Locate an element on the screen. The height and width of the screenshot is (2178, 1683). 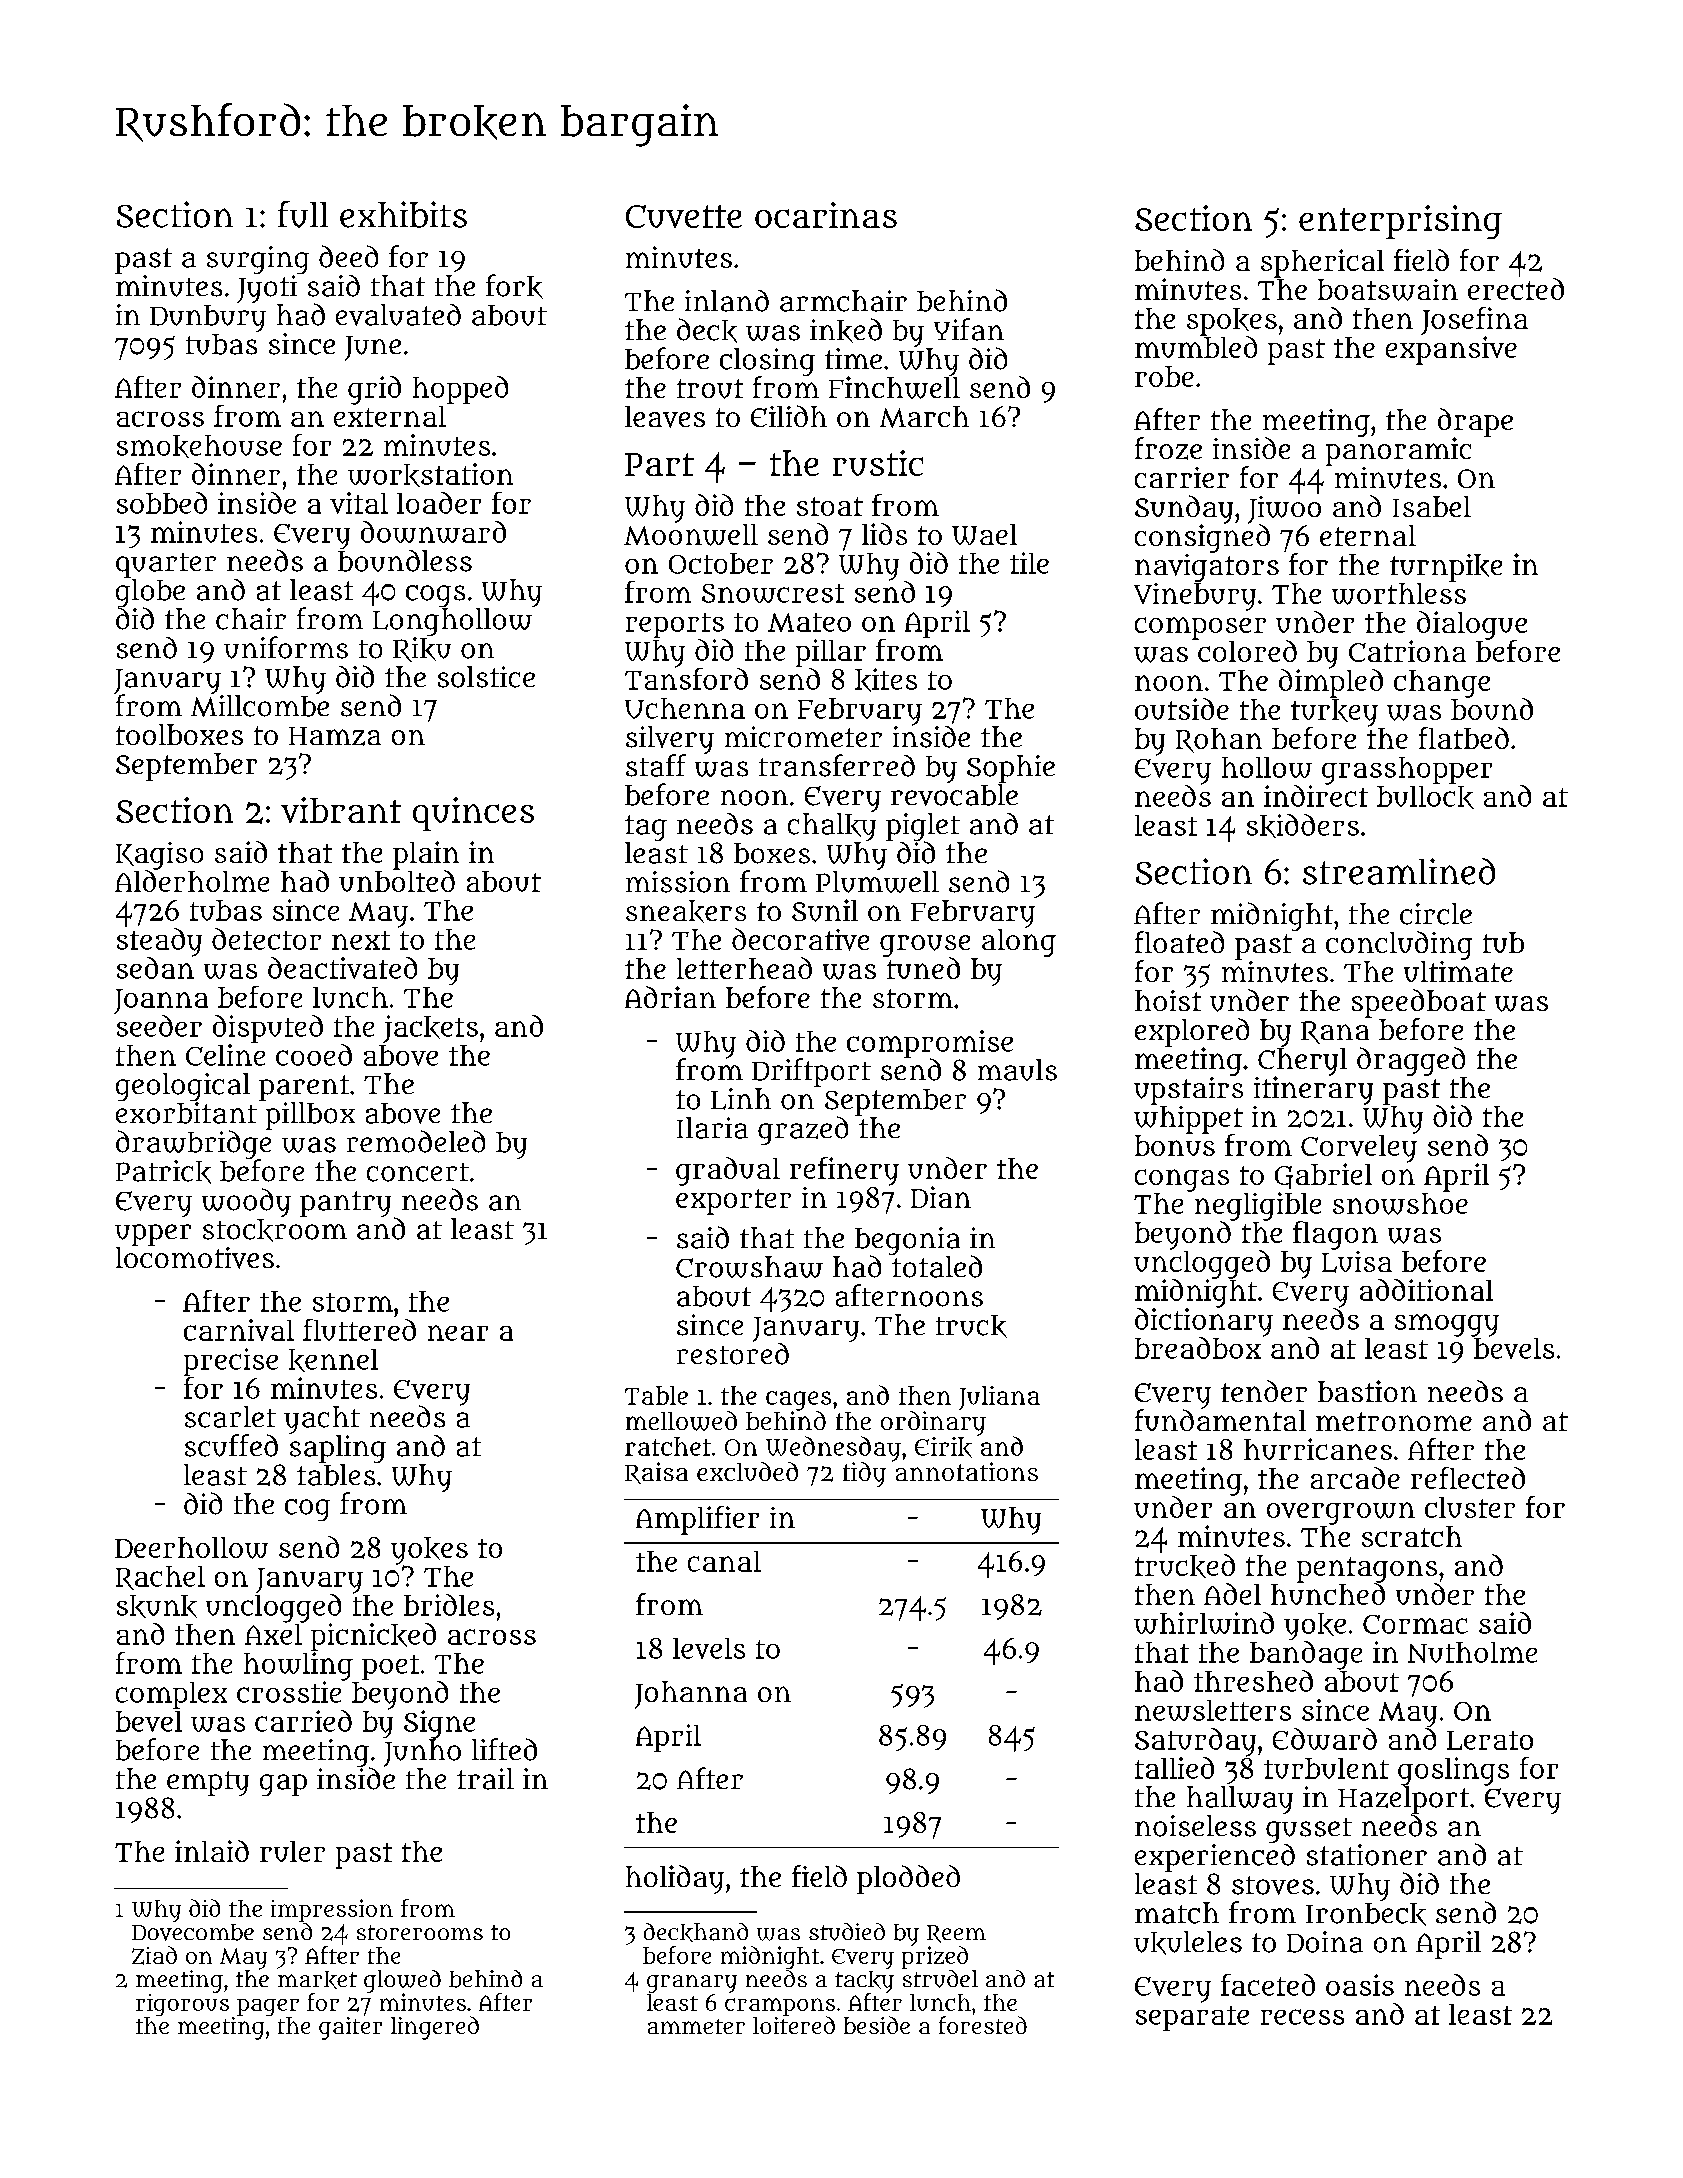
concluding is located at coordinates (1399, 945).
